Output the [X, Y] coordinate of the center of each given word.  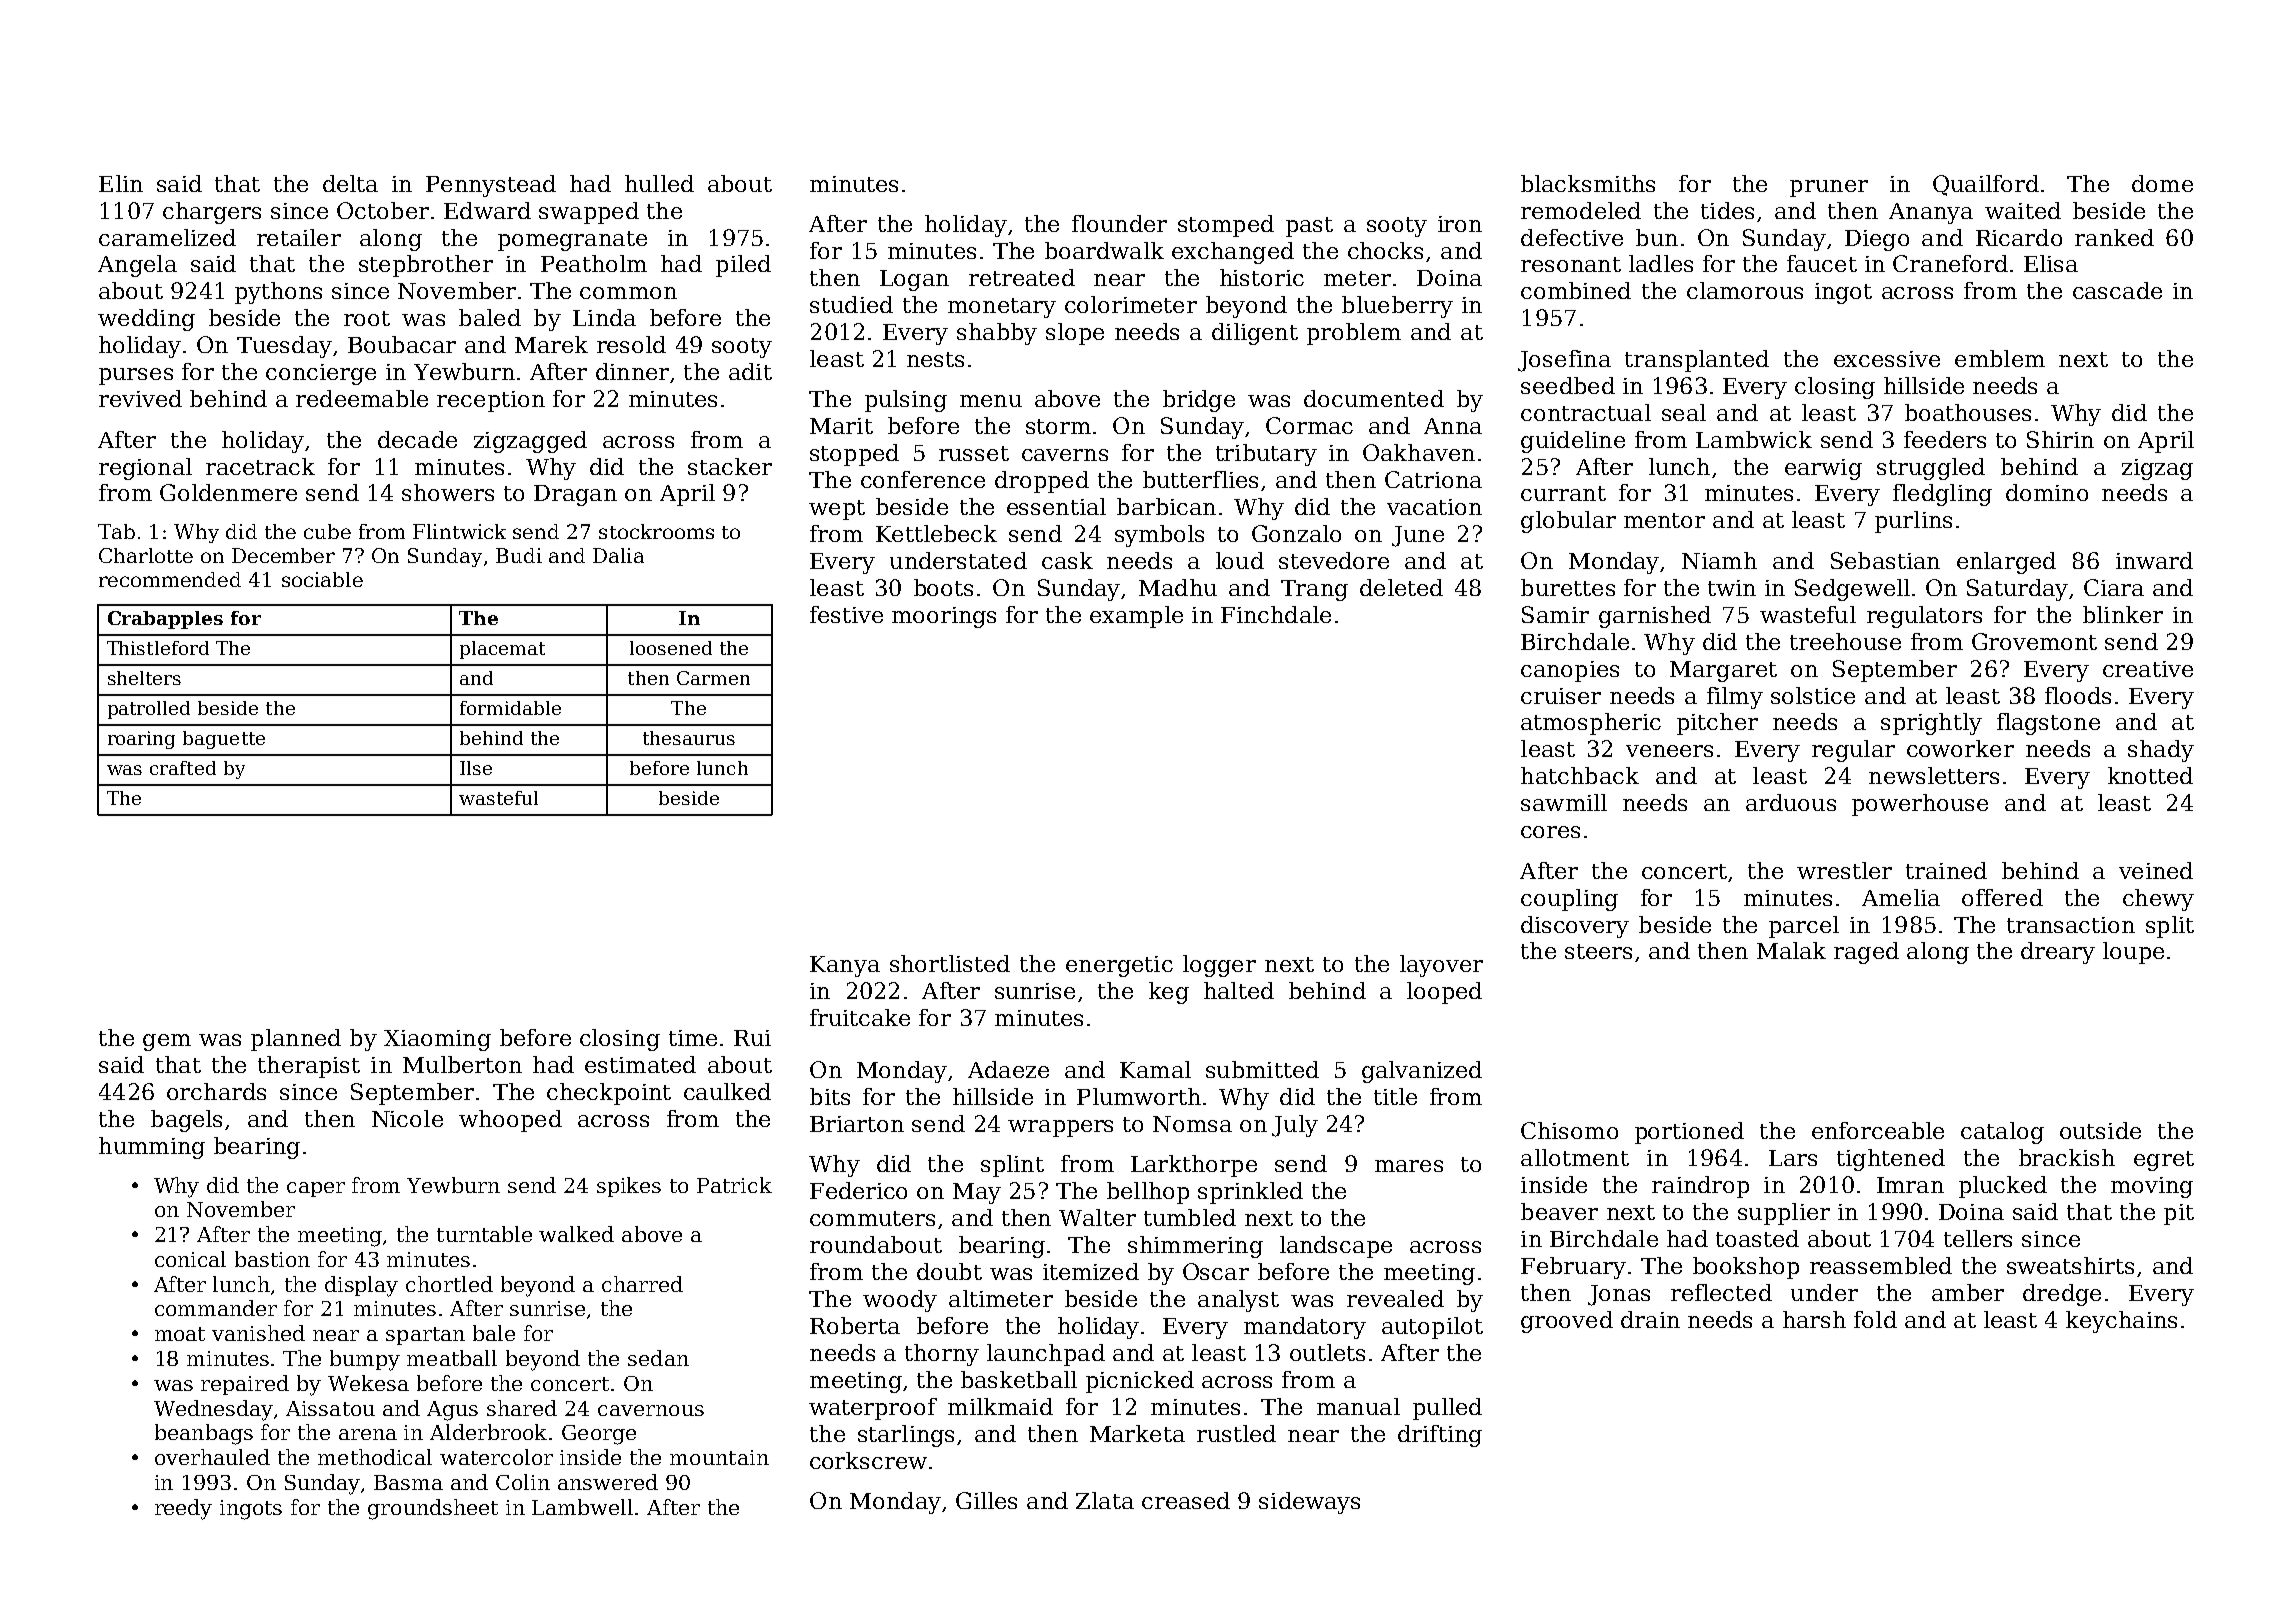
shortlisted [950, 963]
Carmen [713, 678]
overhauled [212, 1457]
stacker [730, 466]
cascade [2117, 290]
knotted [2150, 775]
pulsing [906, 401]
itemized [1091, 1271]
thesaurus [689, 738]
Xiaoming [437, 1040]
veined [2156, 870]
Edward [487, 210]
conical [190, 1259]
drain [1650, 1319]
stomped [1226, 226]
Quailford [1986, 185]
